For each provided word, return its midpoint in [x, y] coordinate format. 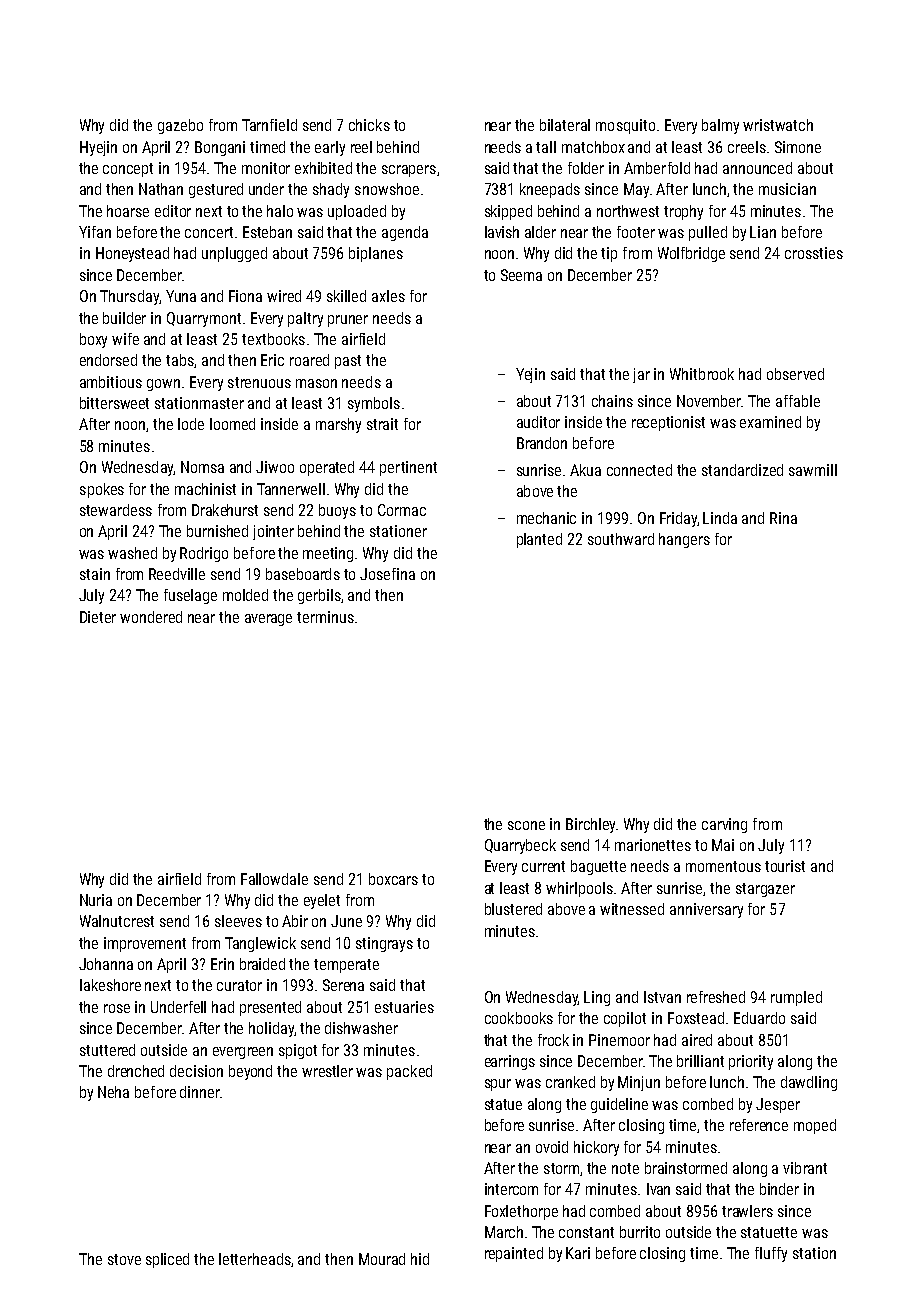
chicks [369, 125]
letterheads [255, 1259]
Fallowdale [274, 879]
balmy [720, 126]
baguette [598, 867]
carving [724, 825]
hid [420, 1259]
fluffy [771, 1254]
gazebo [180, 126]
